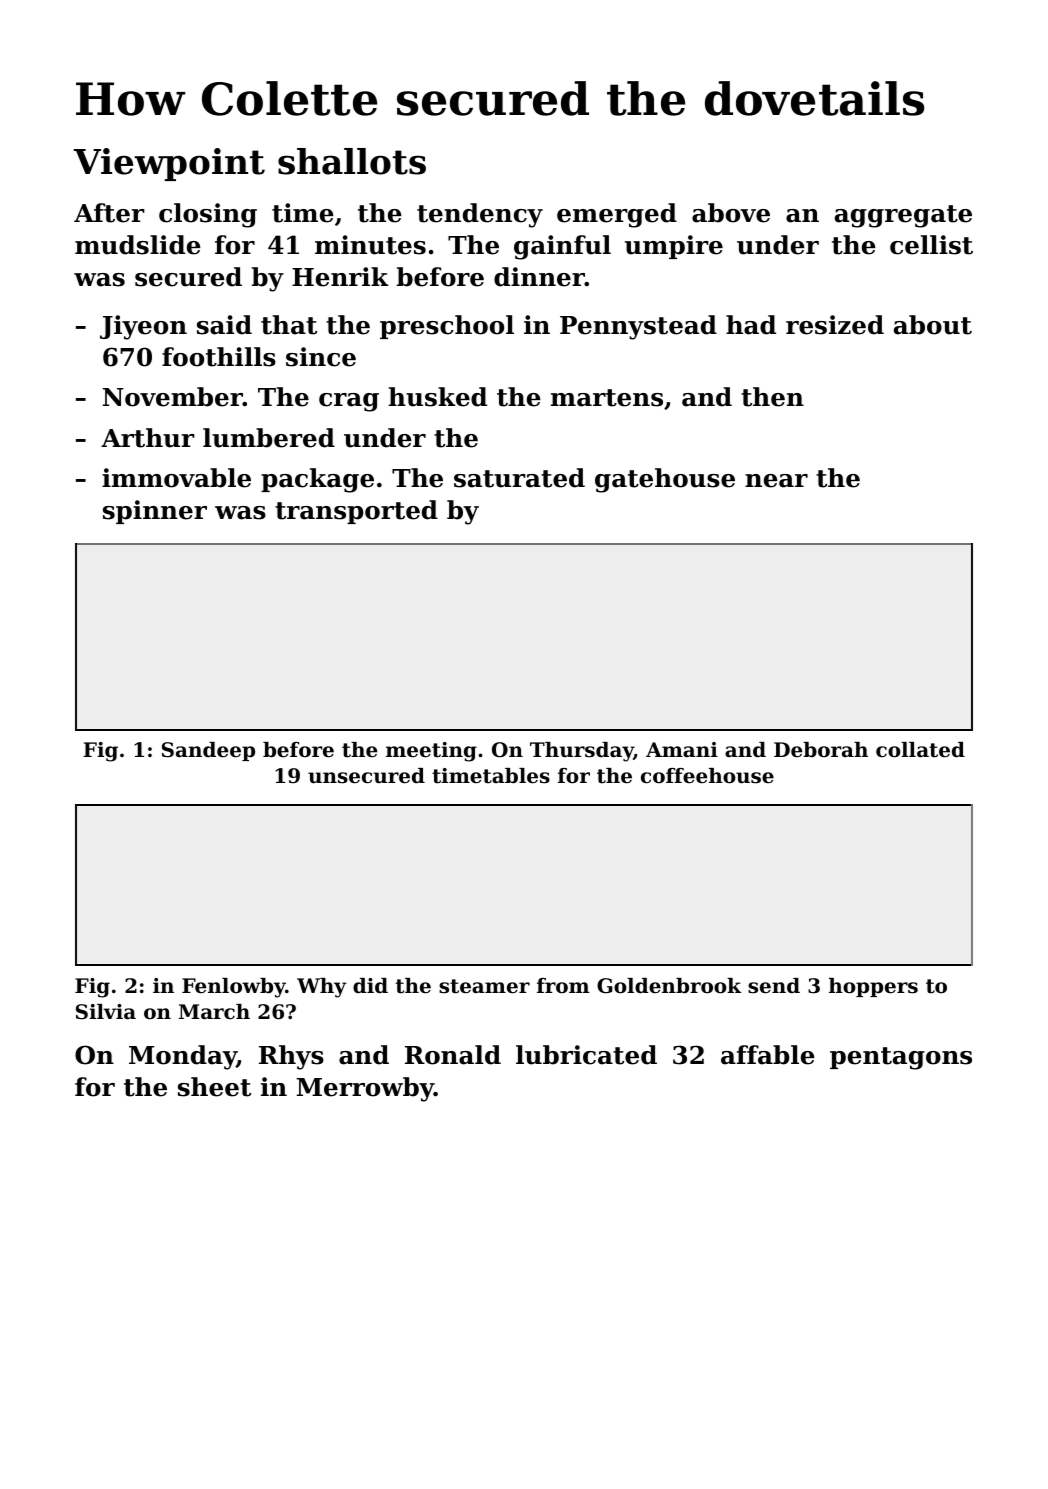 This screenshot has width=1048, height=1489. I want to click on lubricated, so click(586, 1055).
